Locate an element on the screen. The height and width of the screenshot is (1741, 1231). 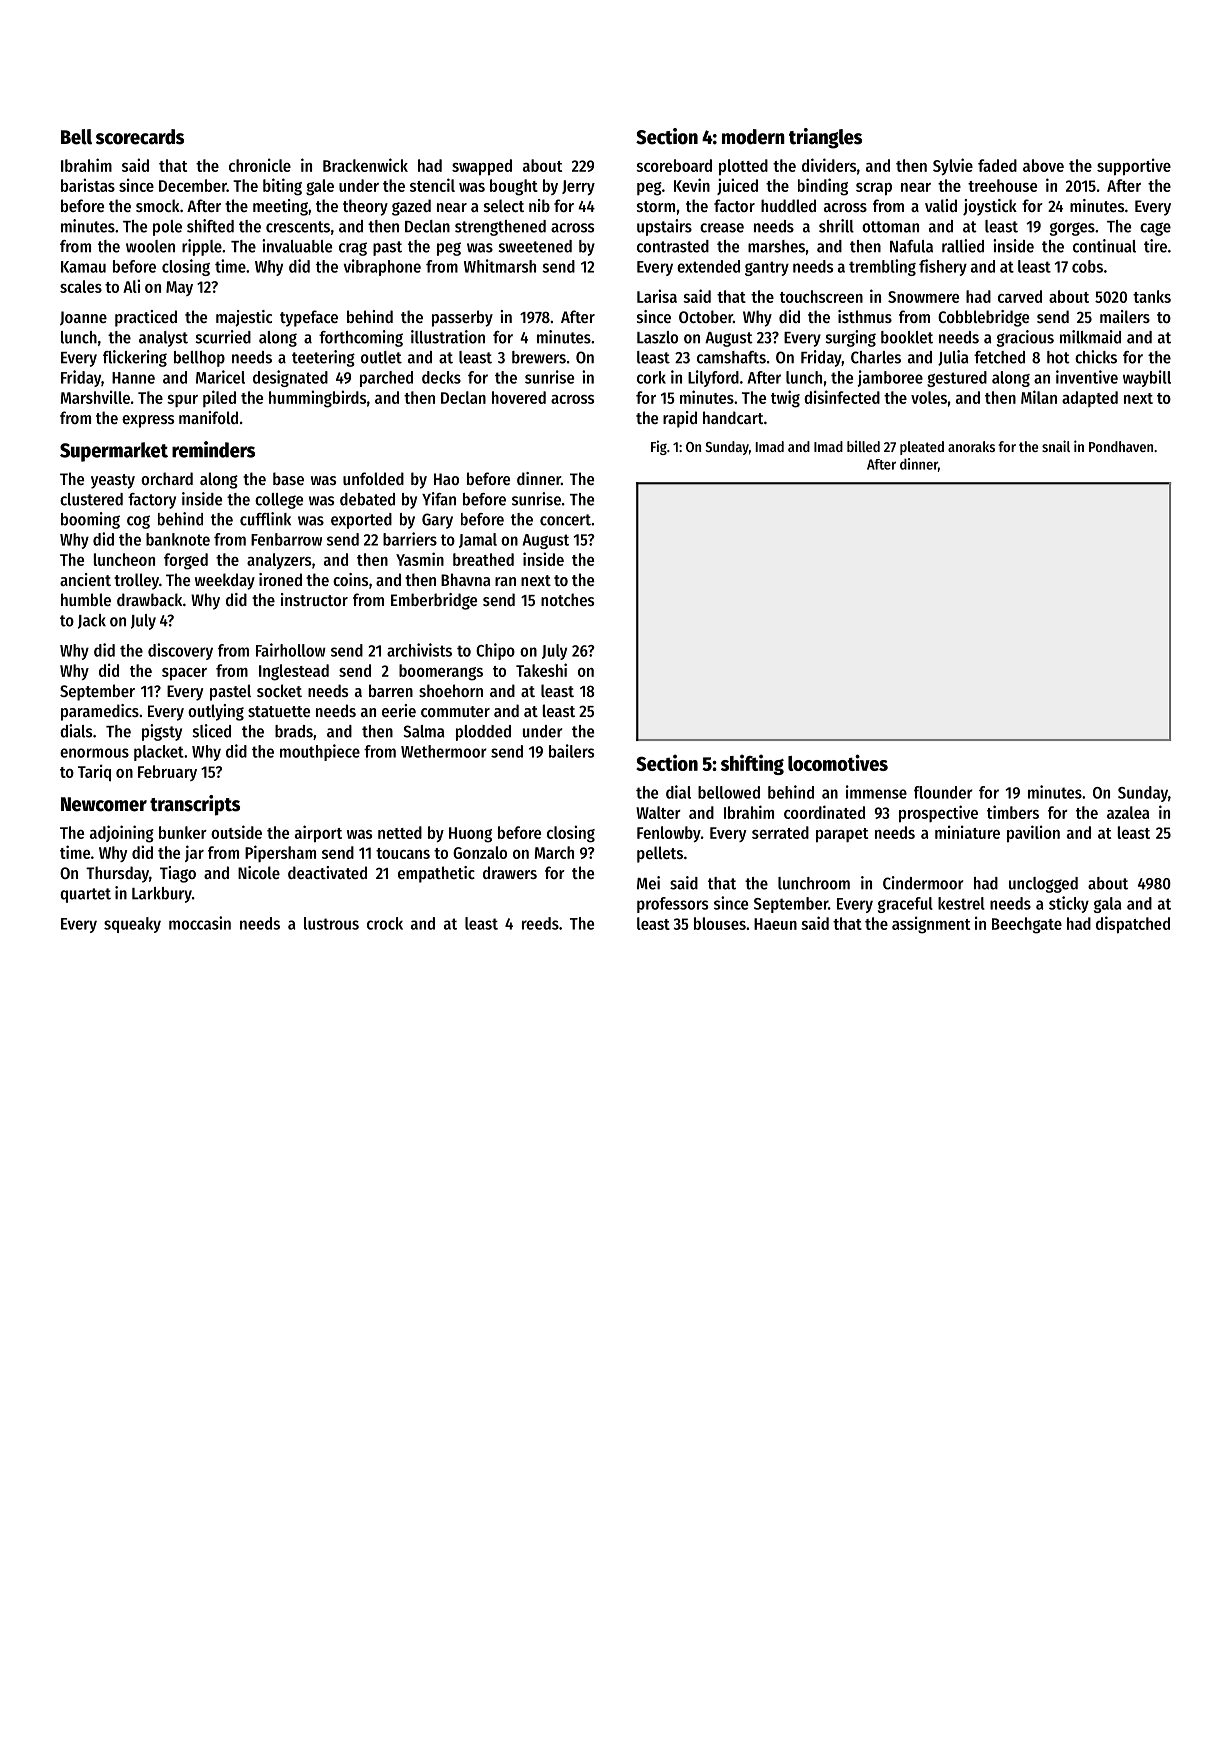
clustered is located at coordinates (91, 499).
